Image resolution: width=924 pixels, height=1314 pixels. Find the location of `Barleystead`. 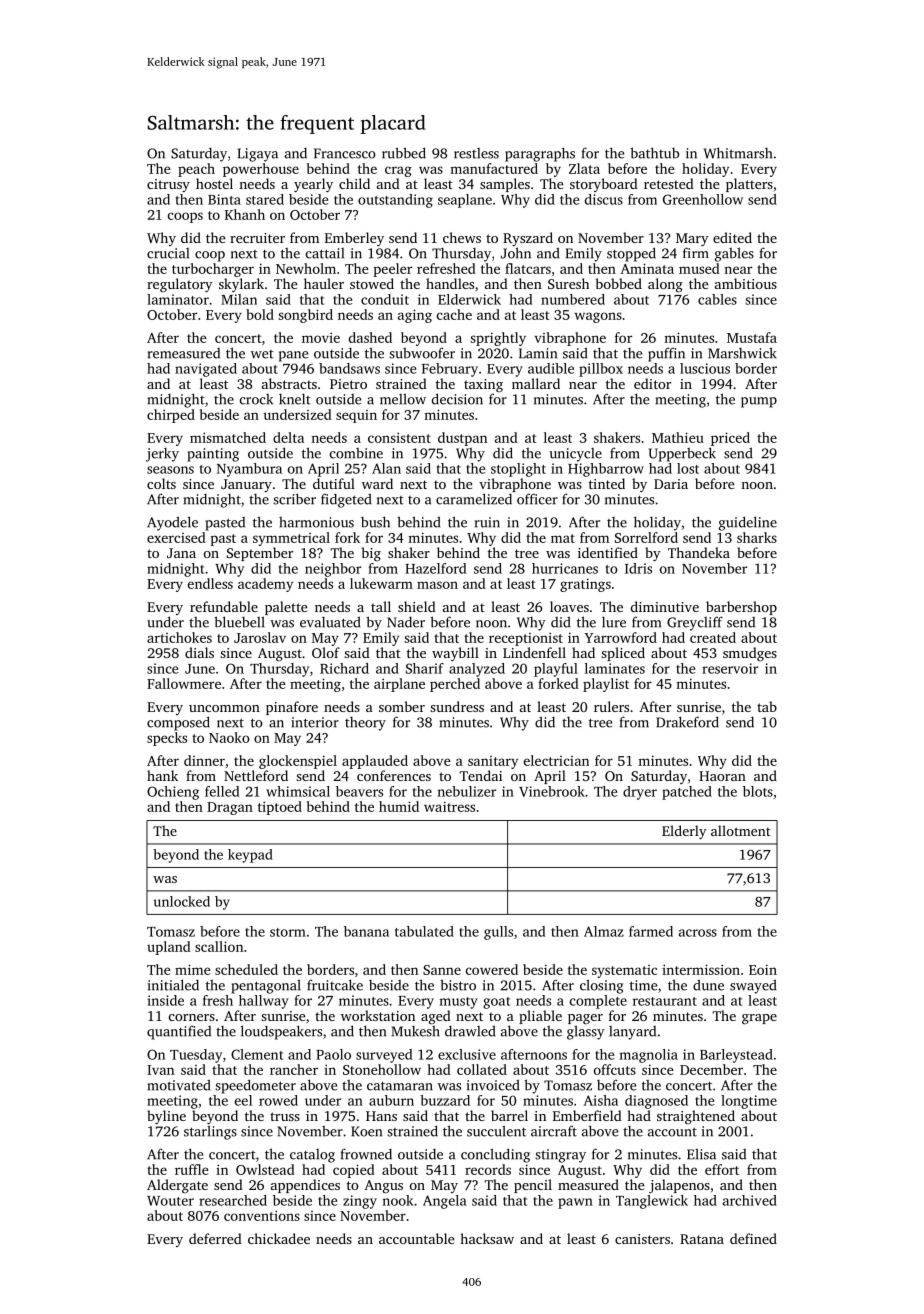

Barleystead is located at coordinates (736, 1056).
